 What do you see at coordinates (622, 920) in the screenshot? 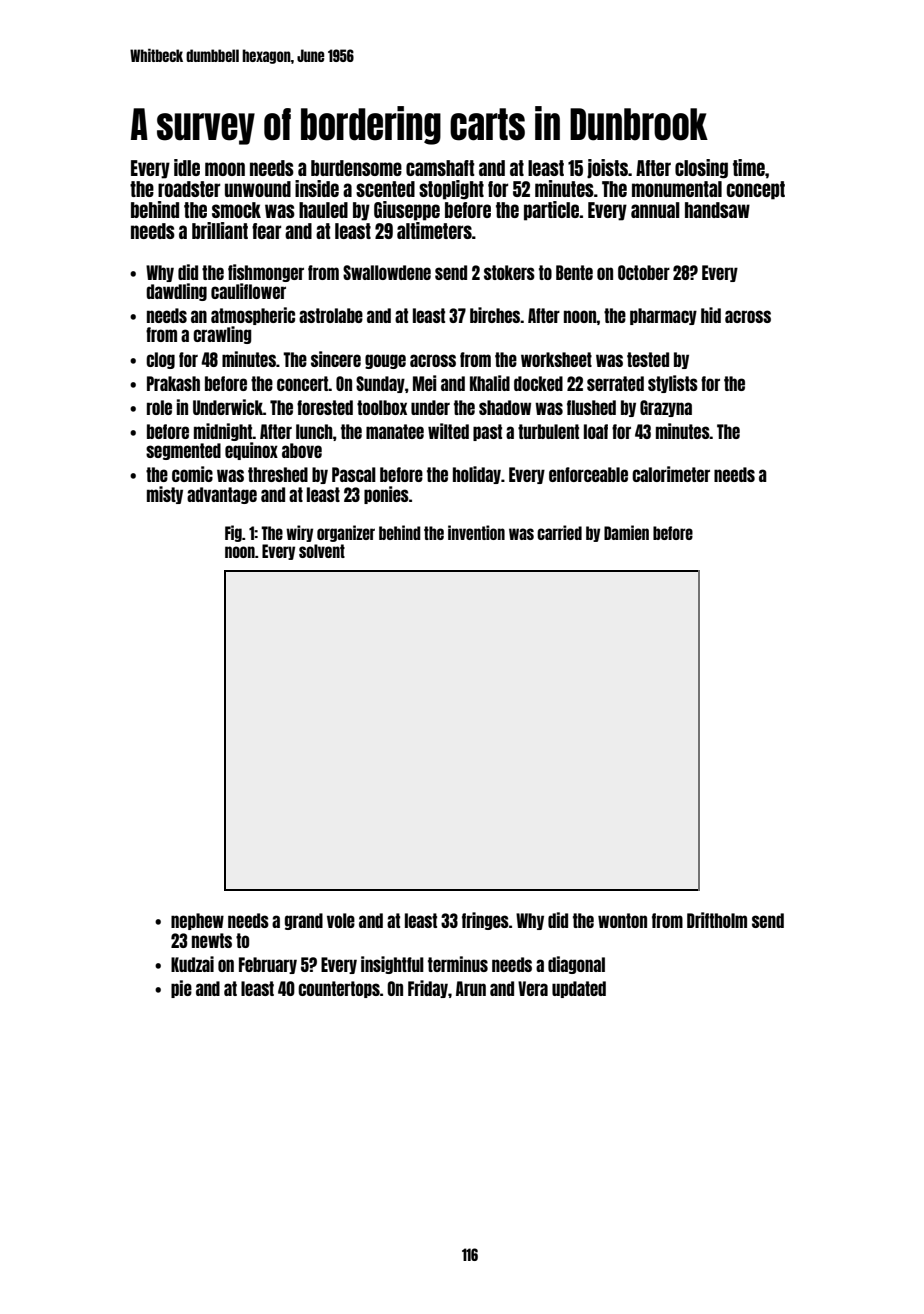
I see `wonton` at bounding box center [622, 920].
